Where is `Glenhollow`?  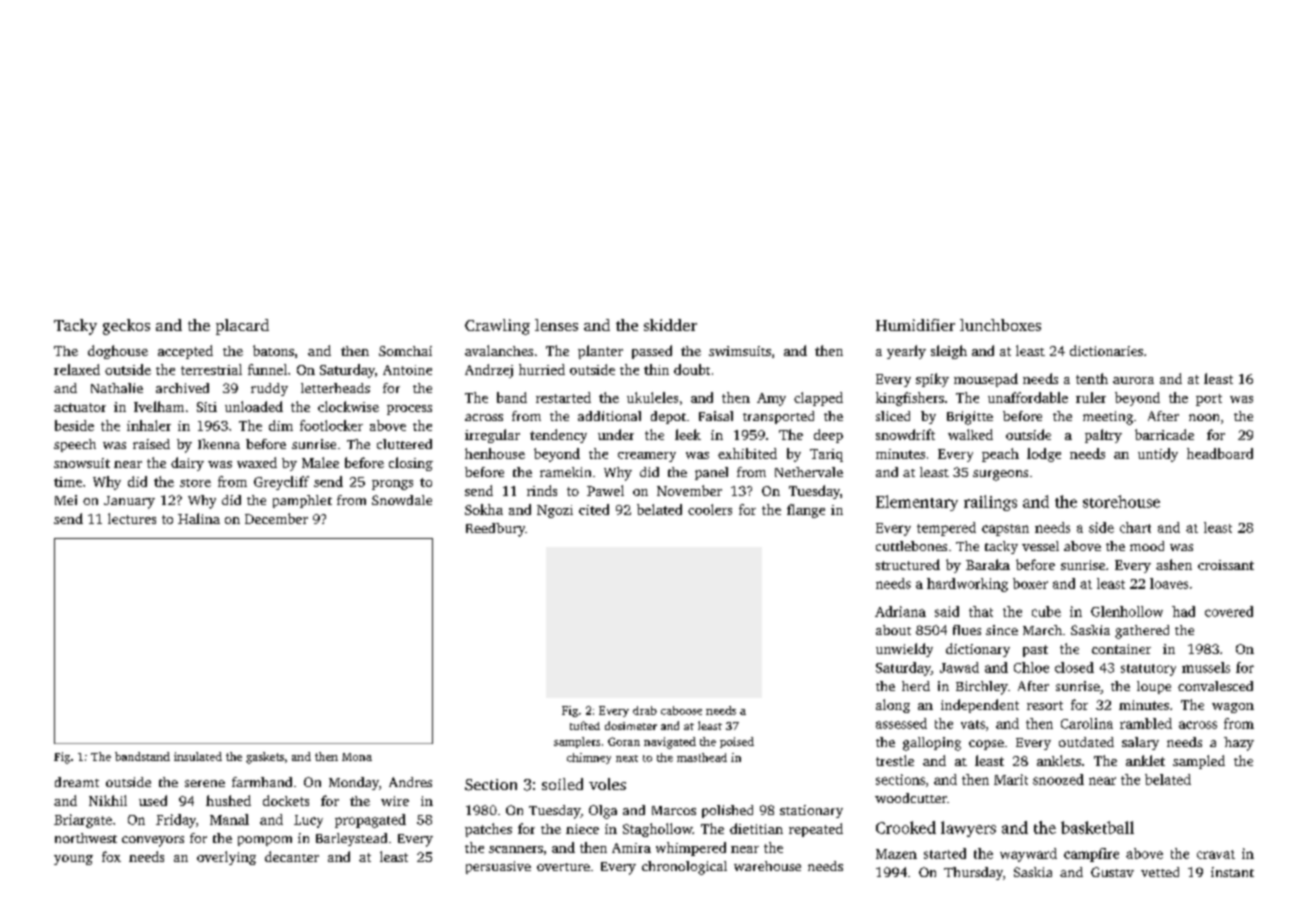 Glenhollow is located at coordinates (1127, 611).
